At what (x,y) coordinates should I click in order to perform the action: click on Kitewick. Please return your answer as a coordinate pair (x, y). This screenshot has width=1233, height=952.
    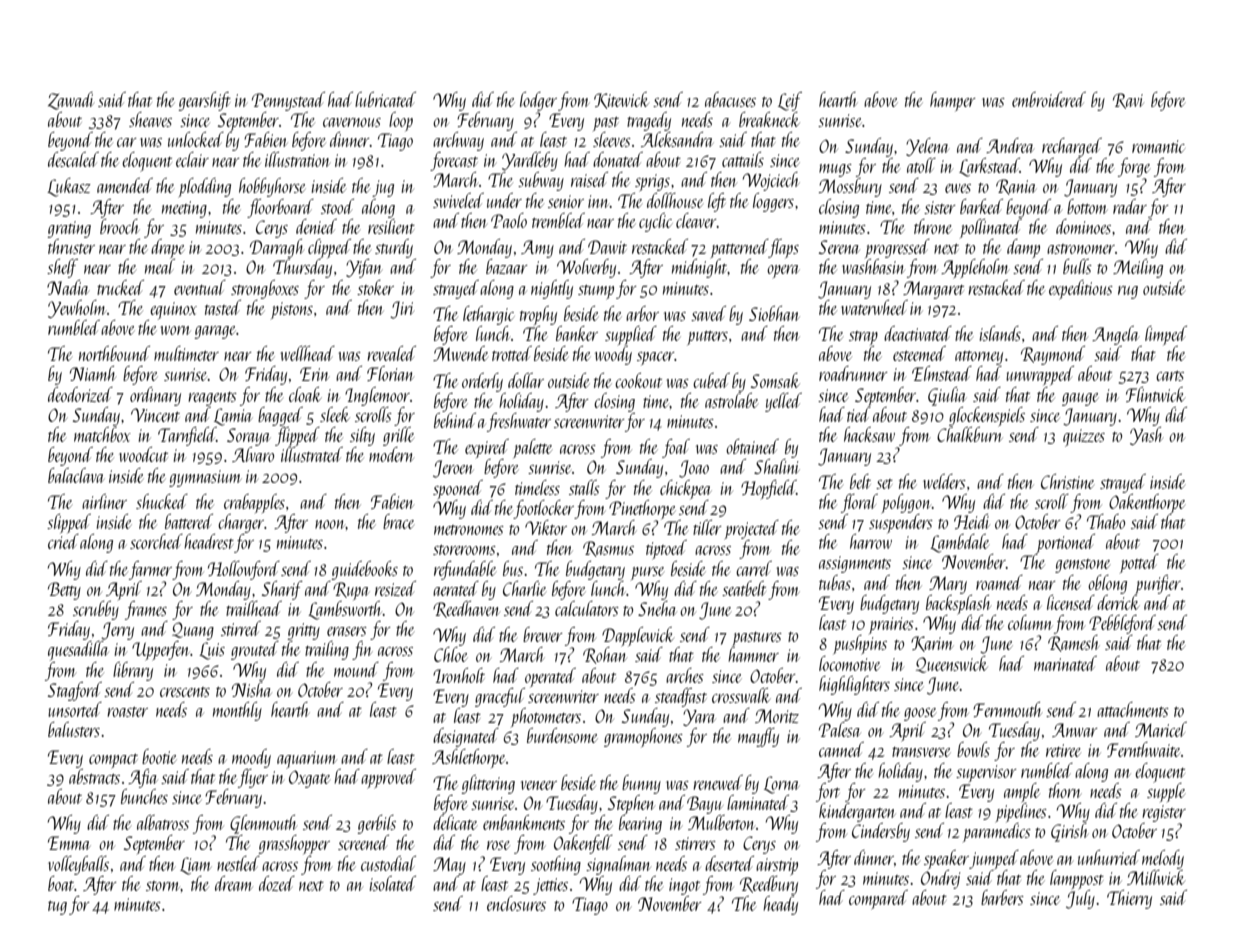
    Looking at the image, I should click on (622, 100).
